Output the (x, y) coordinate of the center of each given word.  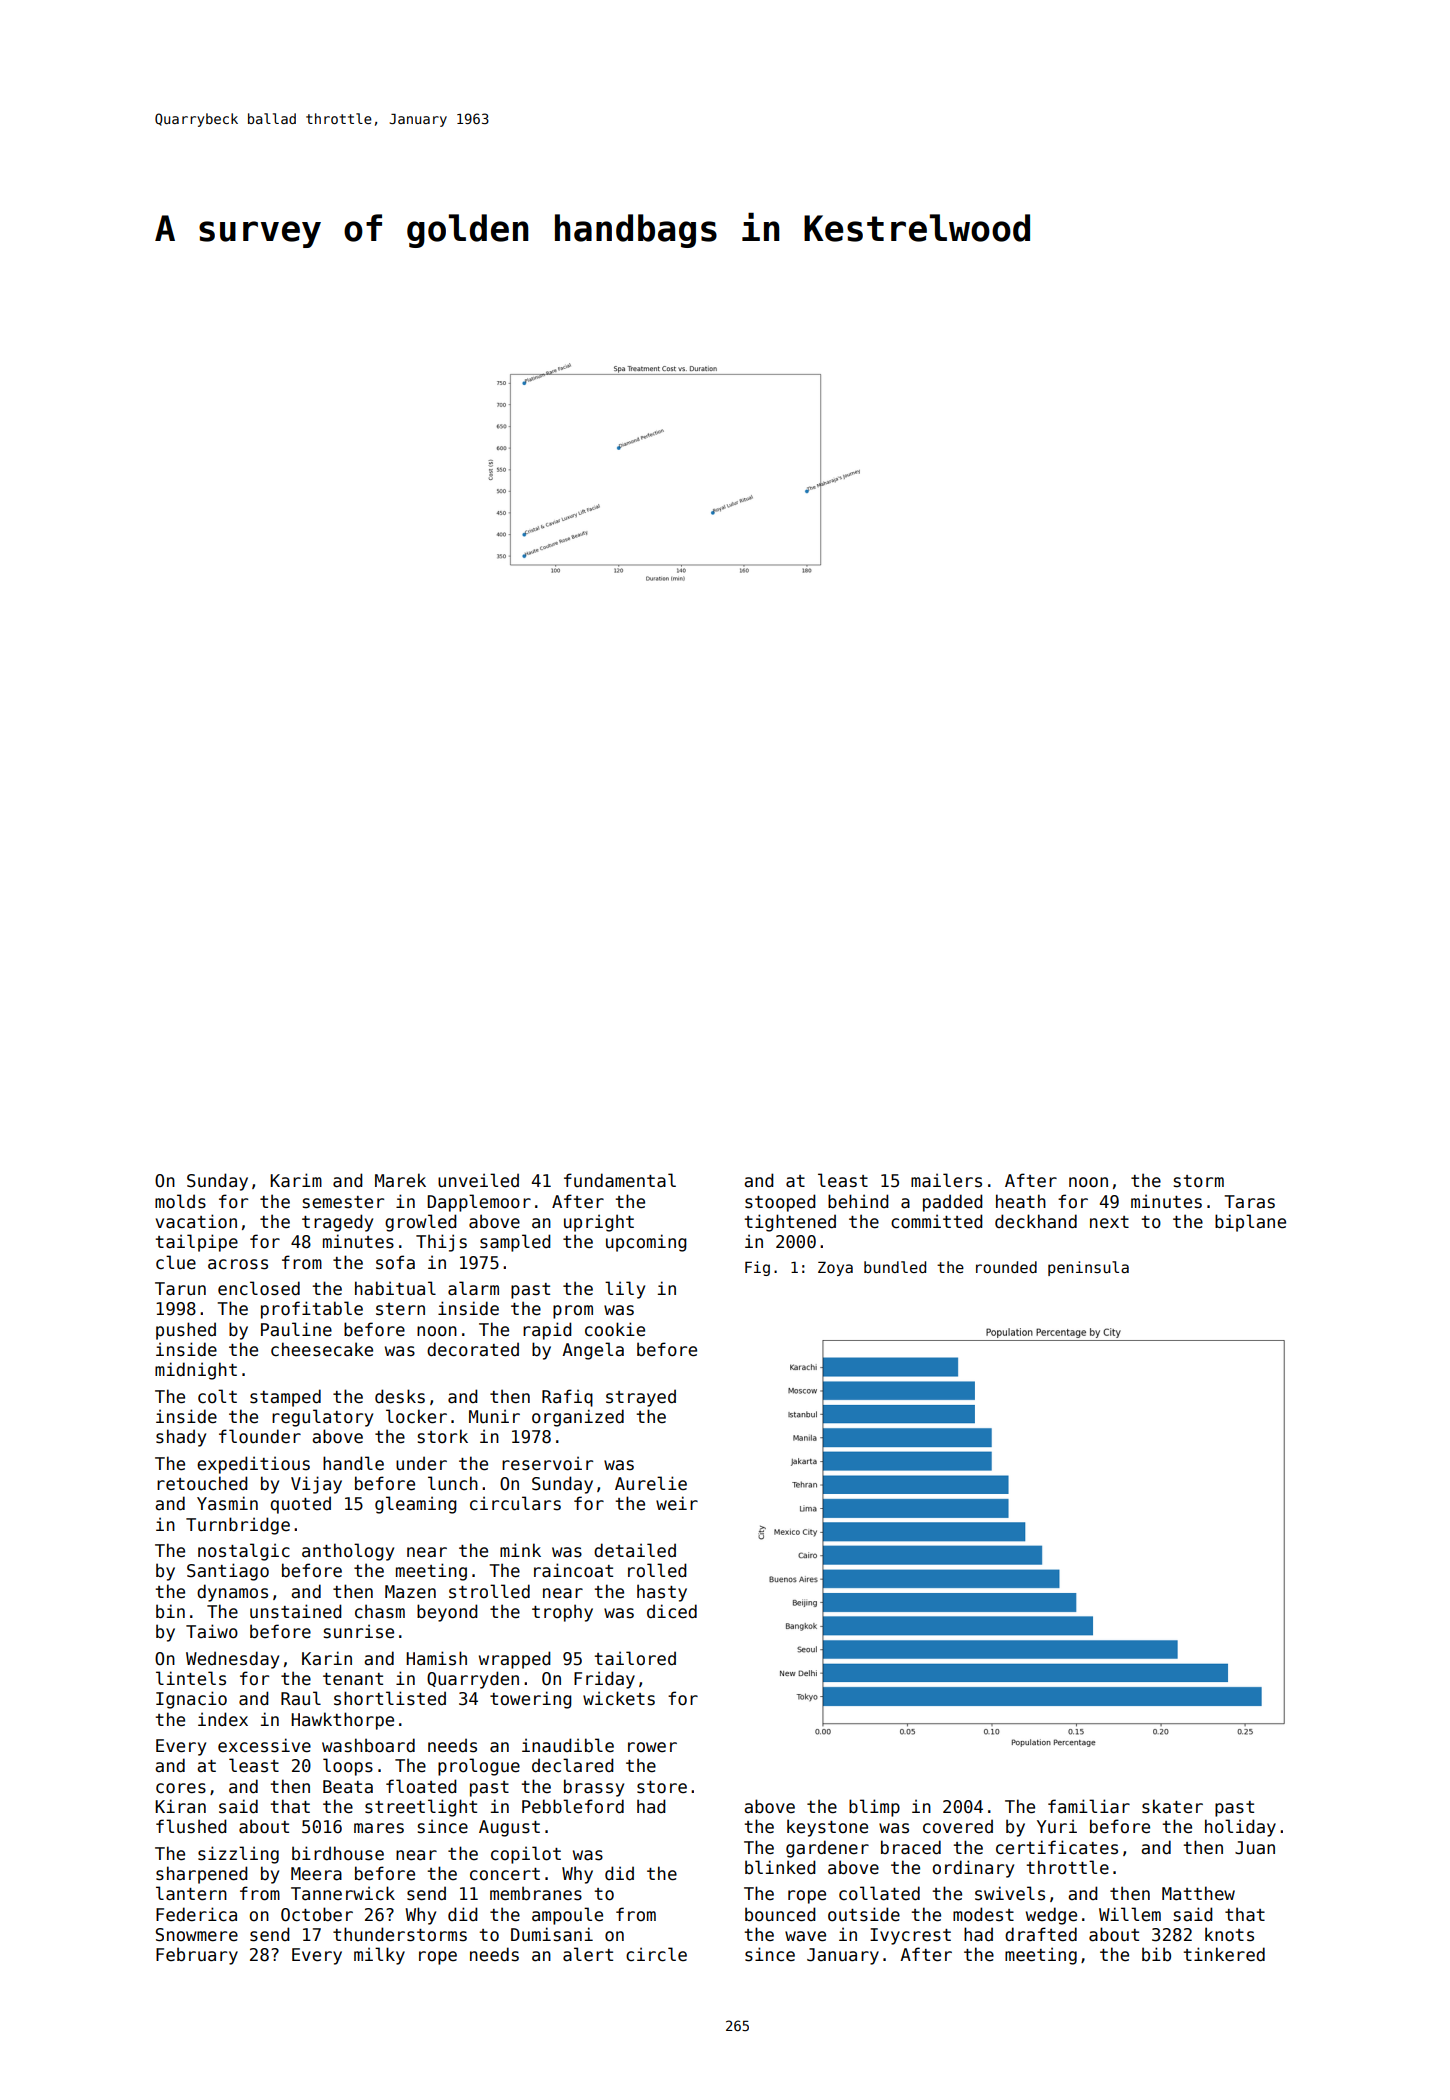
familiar (1089, 1806)
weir (677, 1503)
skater (1172, 1806)
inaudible (568, 1745)
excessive (264, 1745)
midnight (196, 1371)
